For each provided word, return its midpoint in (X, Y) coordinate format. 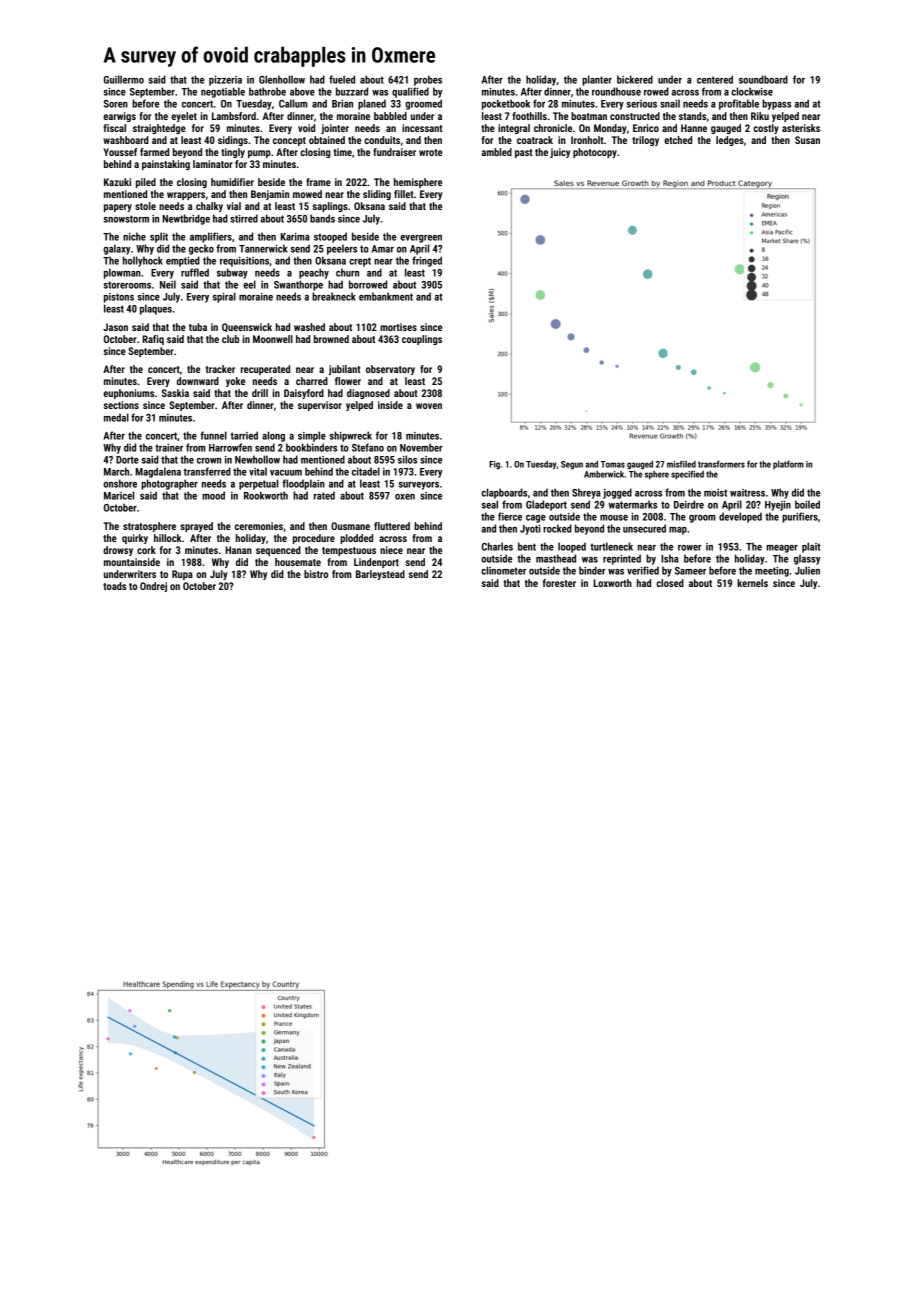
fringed (427, 261)
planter (597, 80)
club (230, 339)
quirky (135, 539)
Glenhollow (282, 79)
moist (715, 493)
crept (360, 262)
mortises (398, 327)
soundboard (763, 79)
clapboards (504, 493)
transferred (207, 471)
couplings (422, 340)
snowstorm (126, 219)
